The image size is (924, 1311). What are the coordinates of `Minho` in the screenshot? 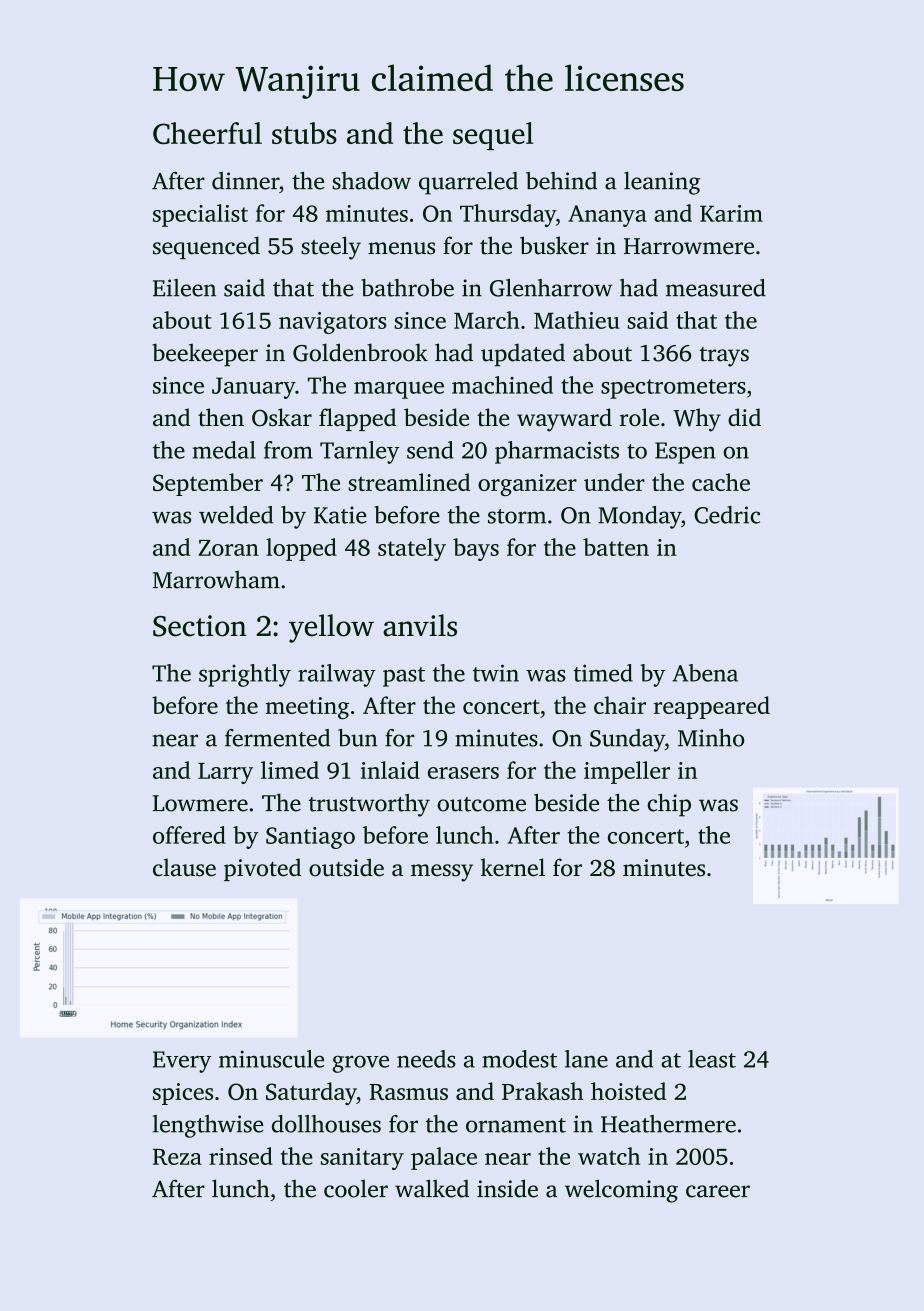 It's located at (711, 738).
